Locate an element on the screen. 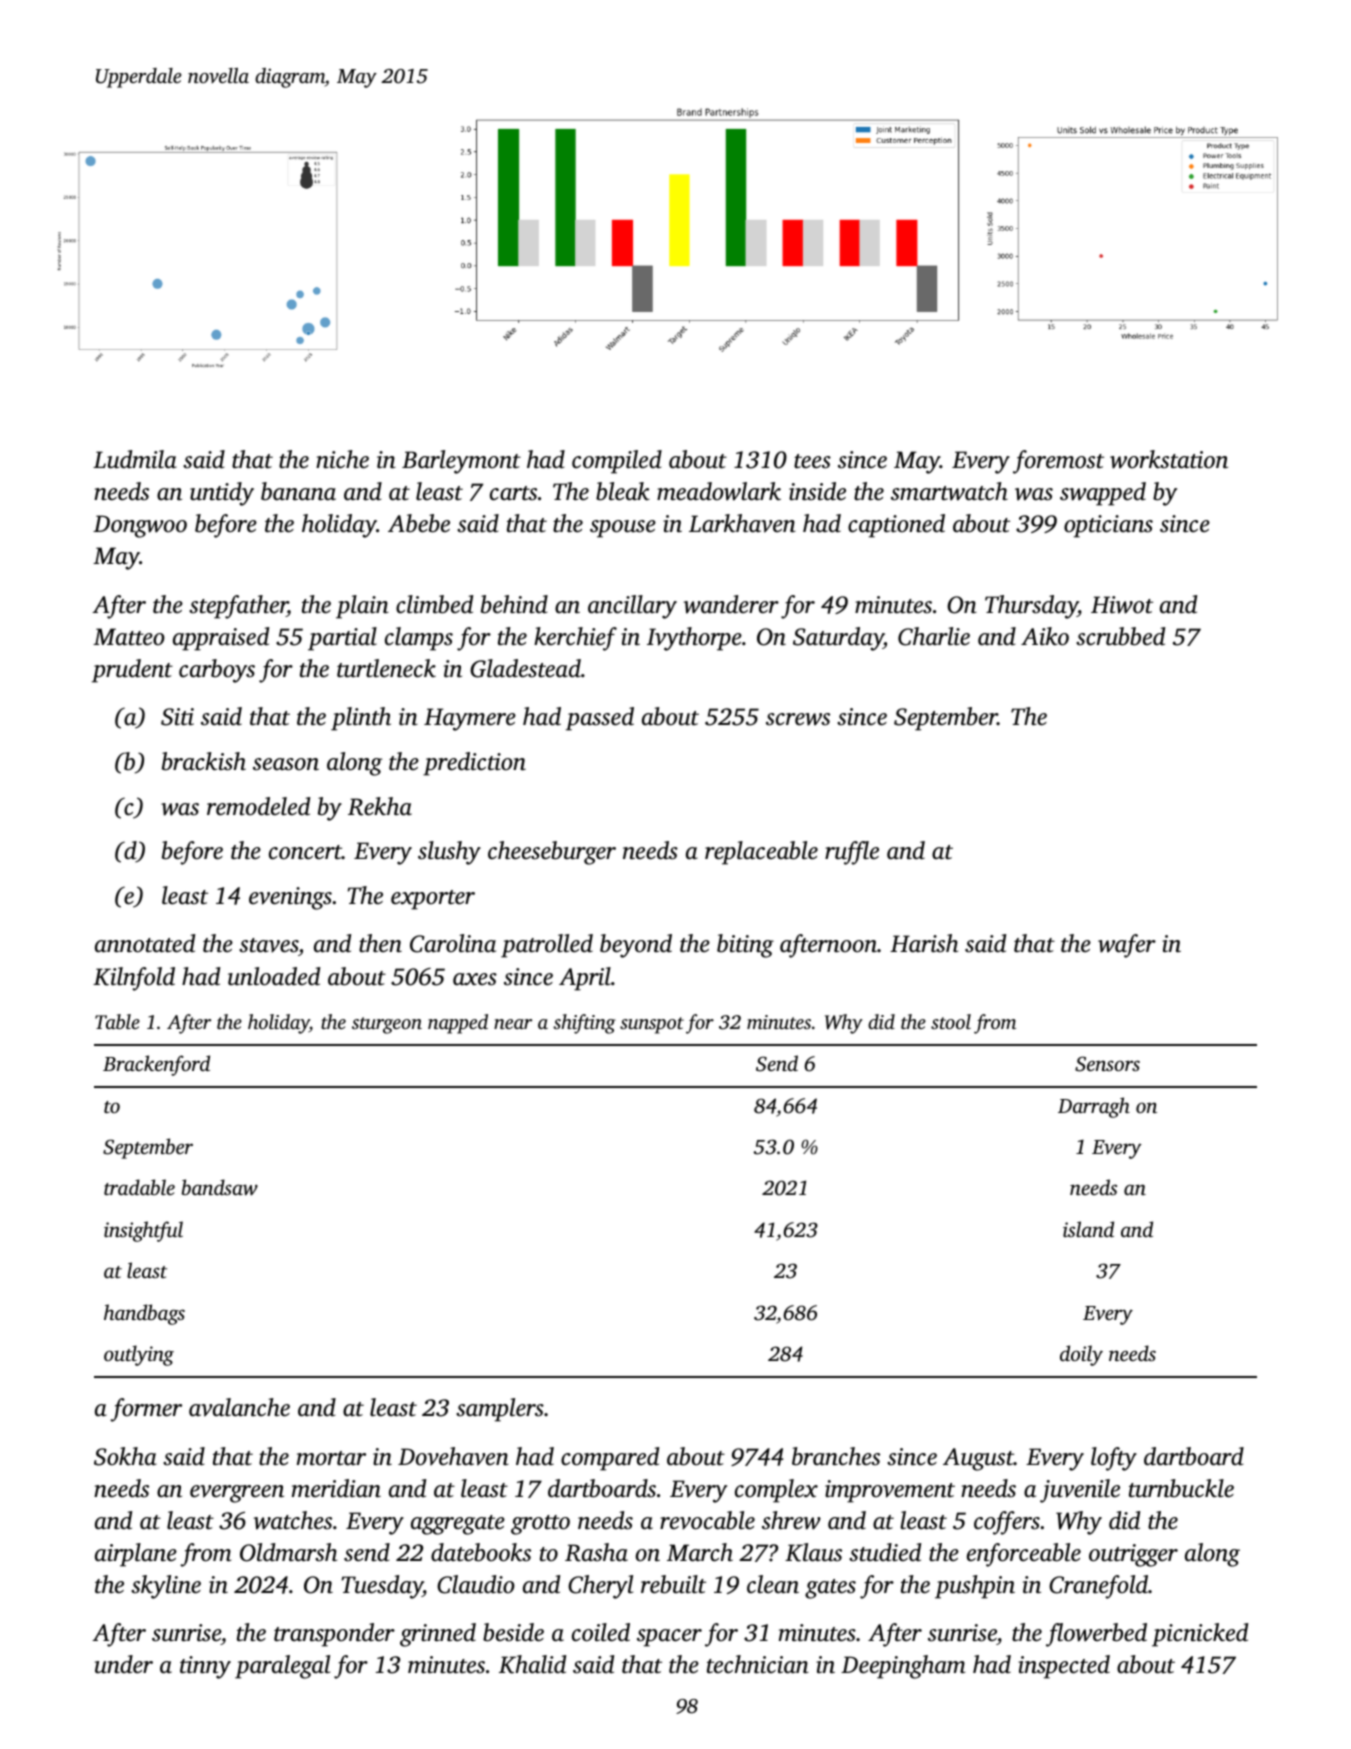 This screenshot has height=1749, width=1351. sturgeon is located at coordinates (387, 1025).
